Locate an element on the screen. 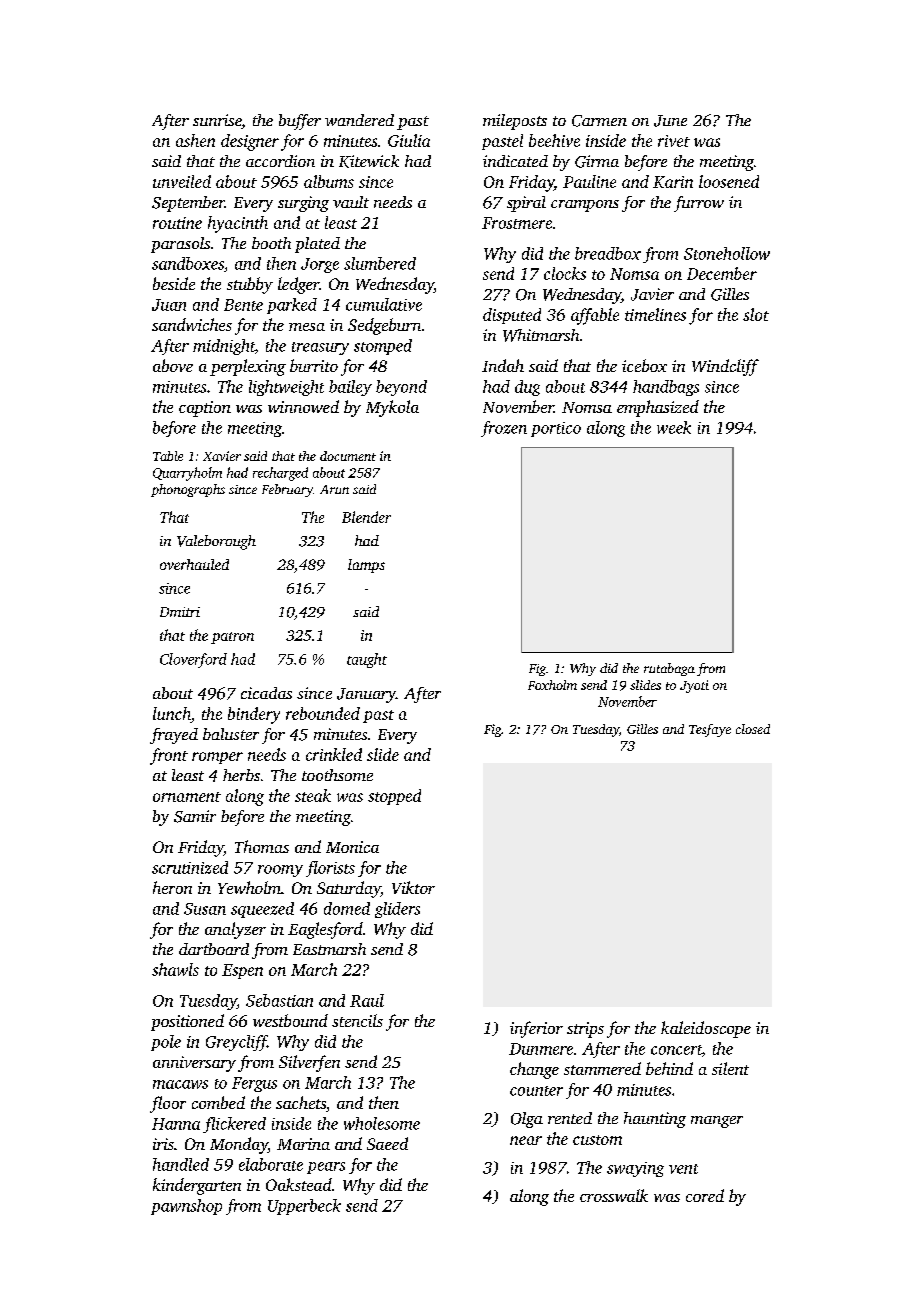 The width and height of the screenshot is (924, 1311). sunrise is located at coordinates (217, 120).
